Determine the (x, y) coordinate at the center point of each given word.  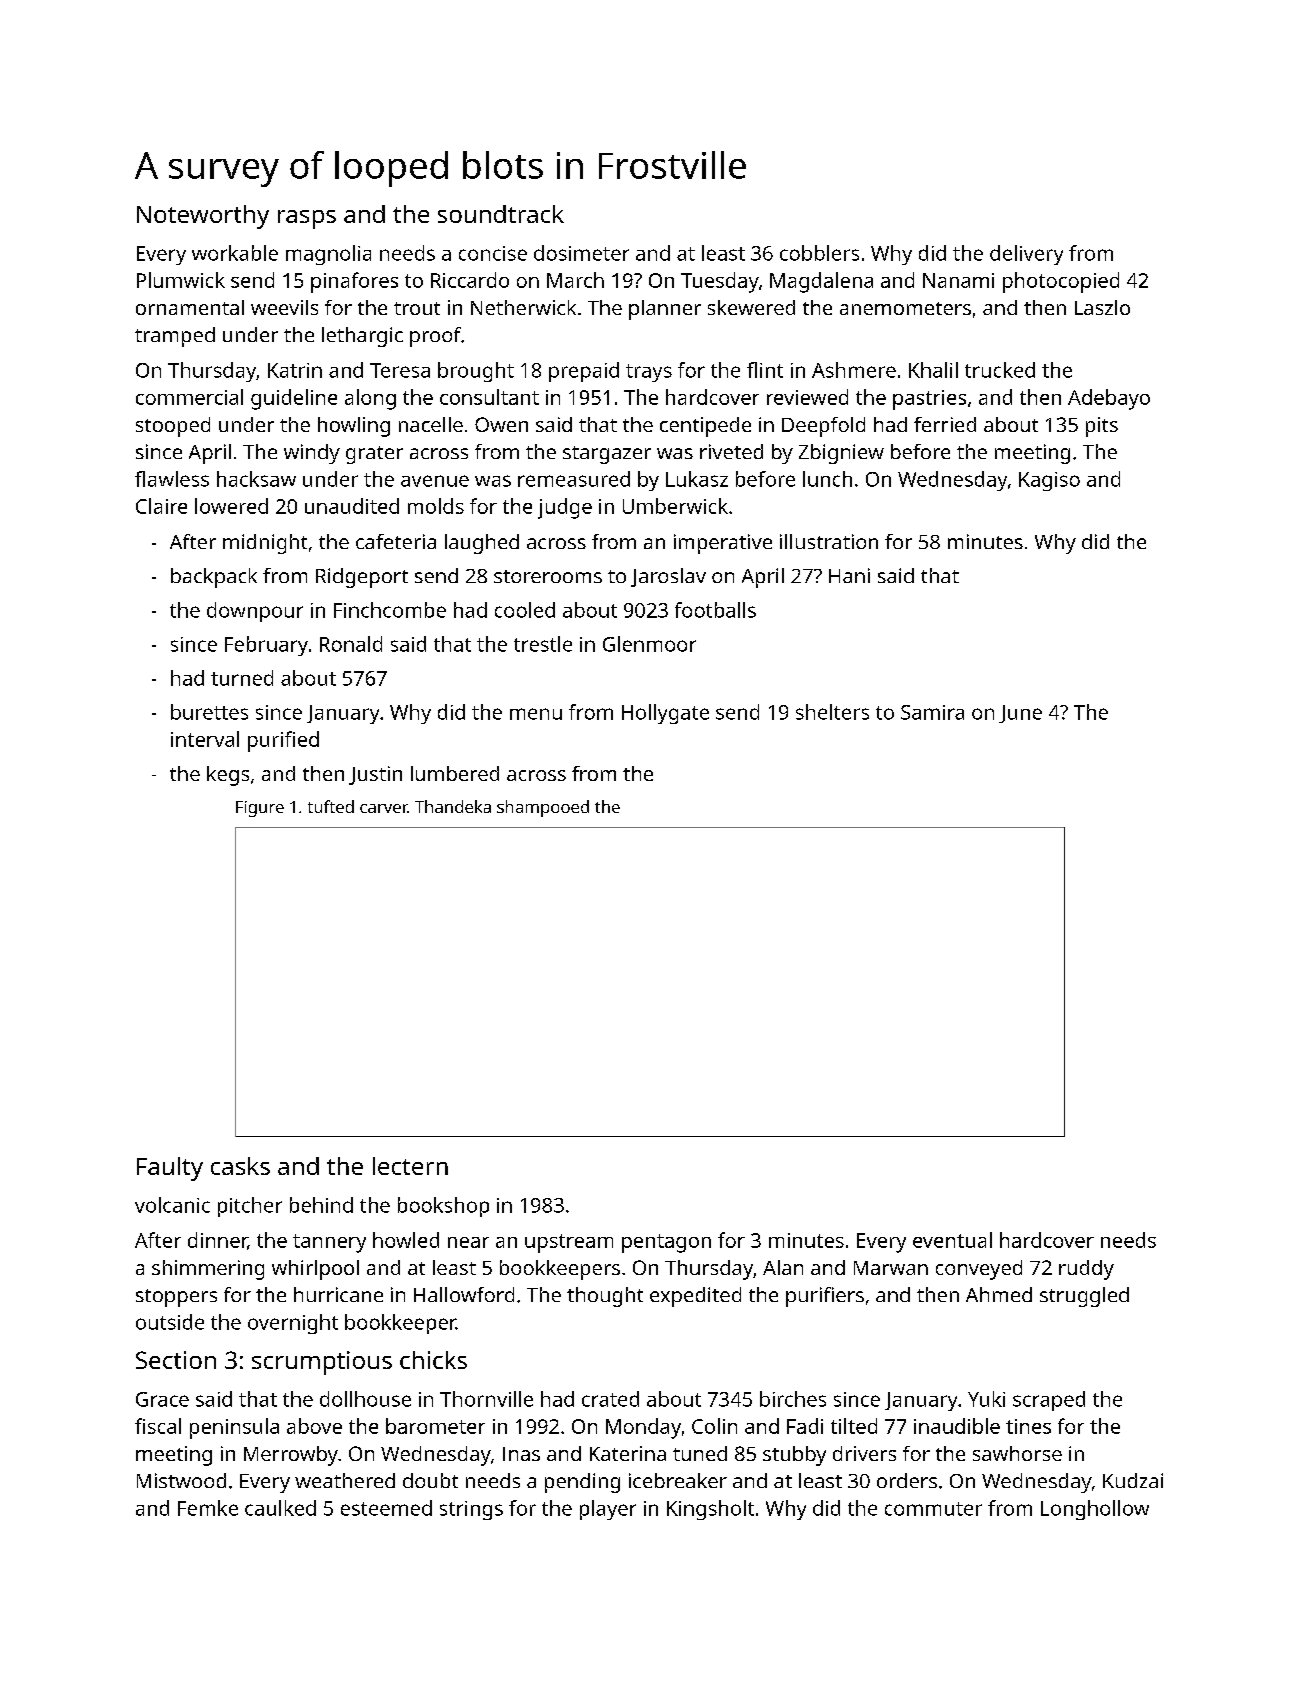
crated (610, 1399)
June (1020, 714)
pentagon (666, 1243)
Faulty (170, 1169)
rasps (307, 219)
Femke (208, 1508)
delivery (1026, 255)
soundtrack (501, 214)
